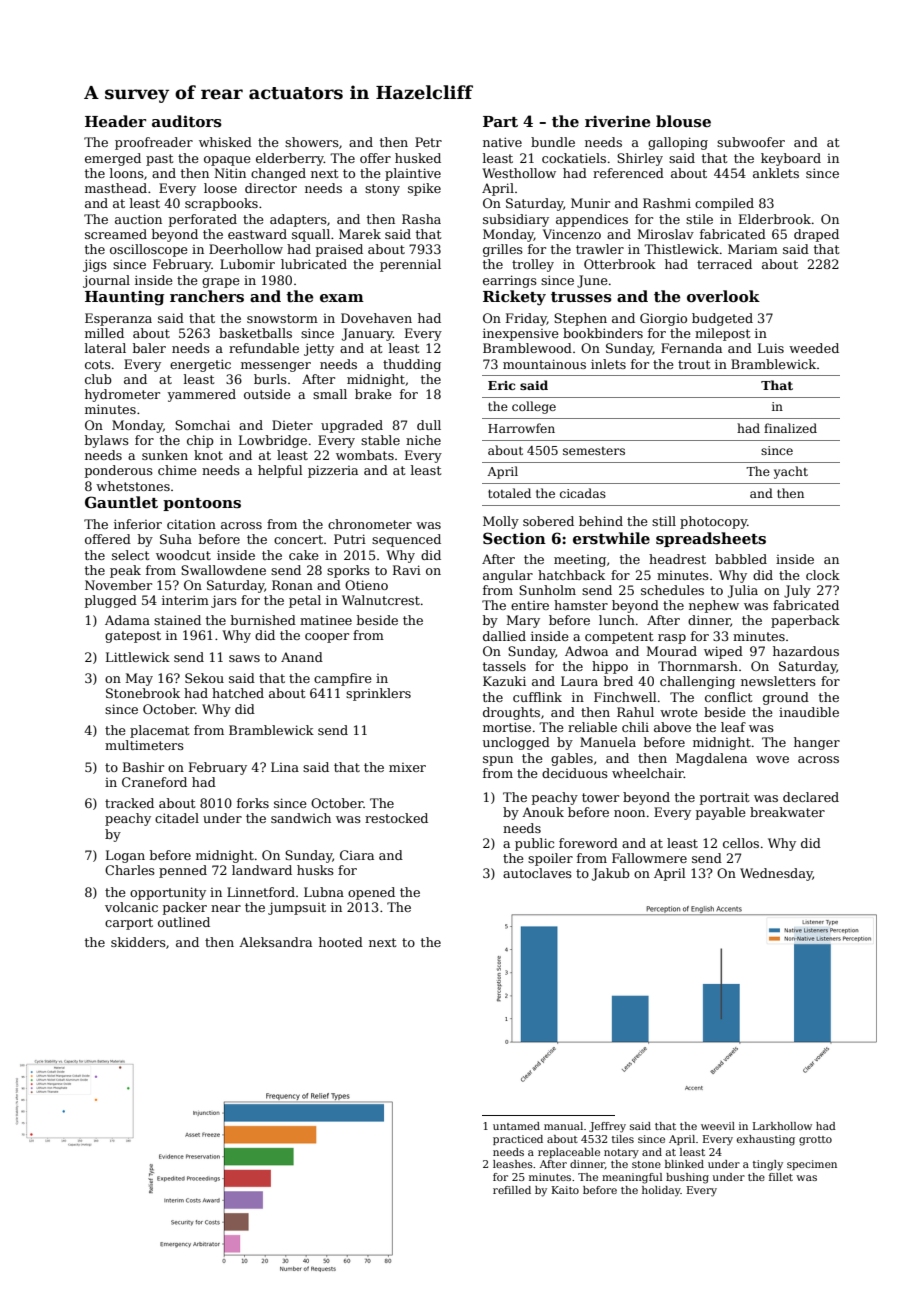 The height and width of the page is (1308, 924). Describe the element at coordinates (360, 234) in the page. I see `Marek` at that location.
